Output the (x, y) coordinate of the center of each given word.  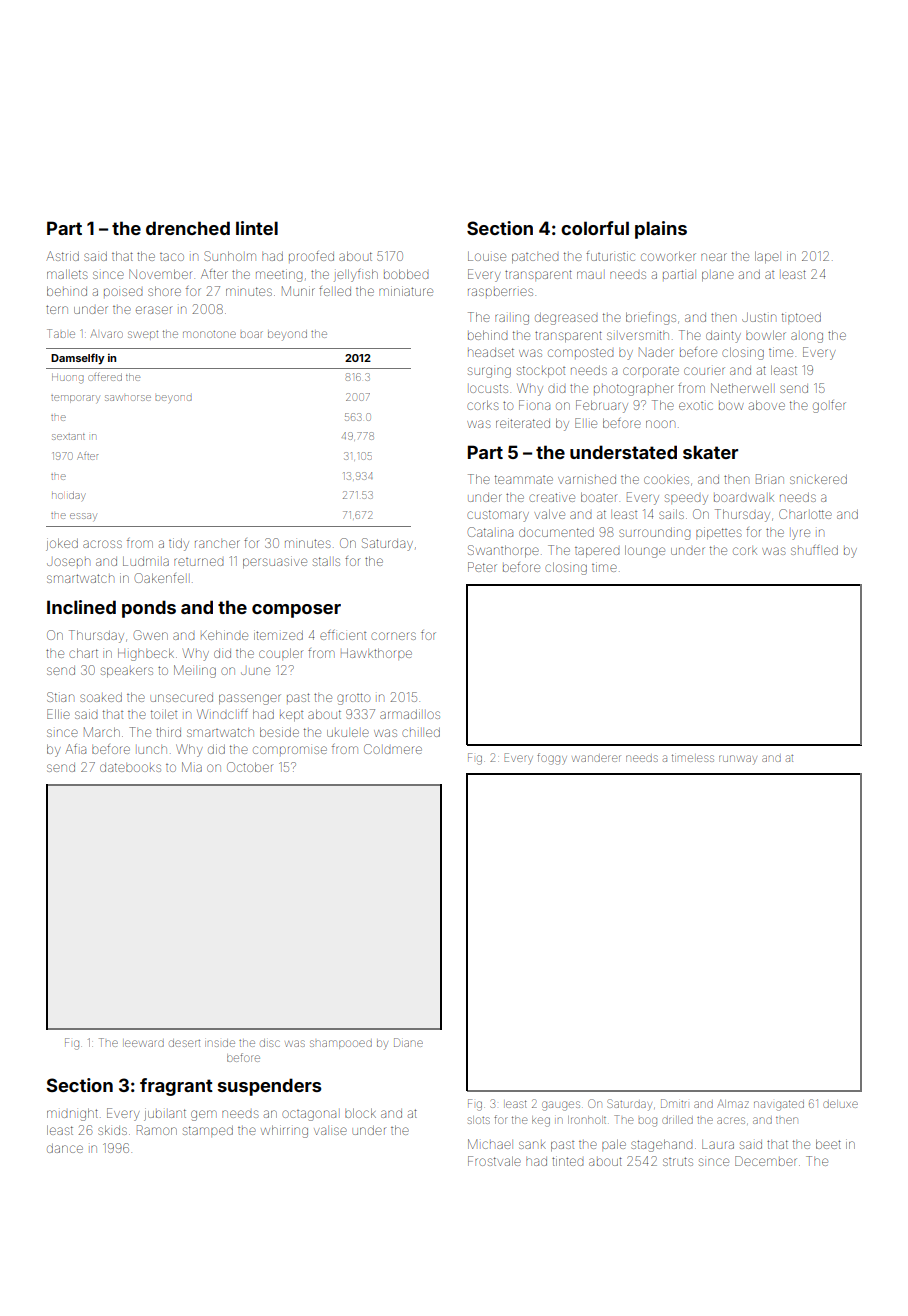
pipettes (718, 533)
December (766, 1161)
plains (661, 230)
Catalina (490, 532)
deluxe (840, 1104)
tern (57, 309)
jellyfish (356, 275)
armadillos (410, 714)
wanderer (596, 758)
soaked (101, 697)
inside (220, 1043)
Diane (408, 1042)
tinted (567, 1161)
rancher (217, 544)
